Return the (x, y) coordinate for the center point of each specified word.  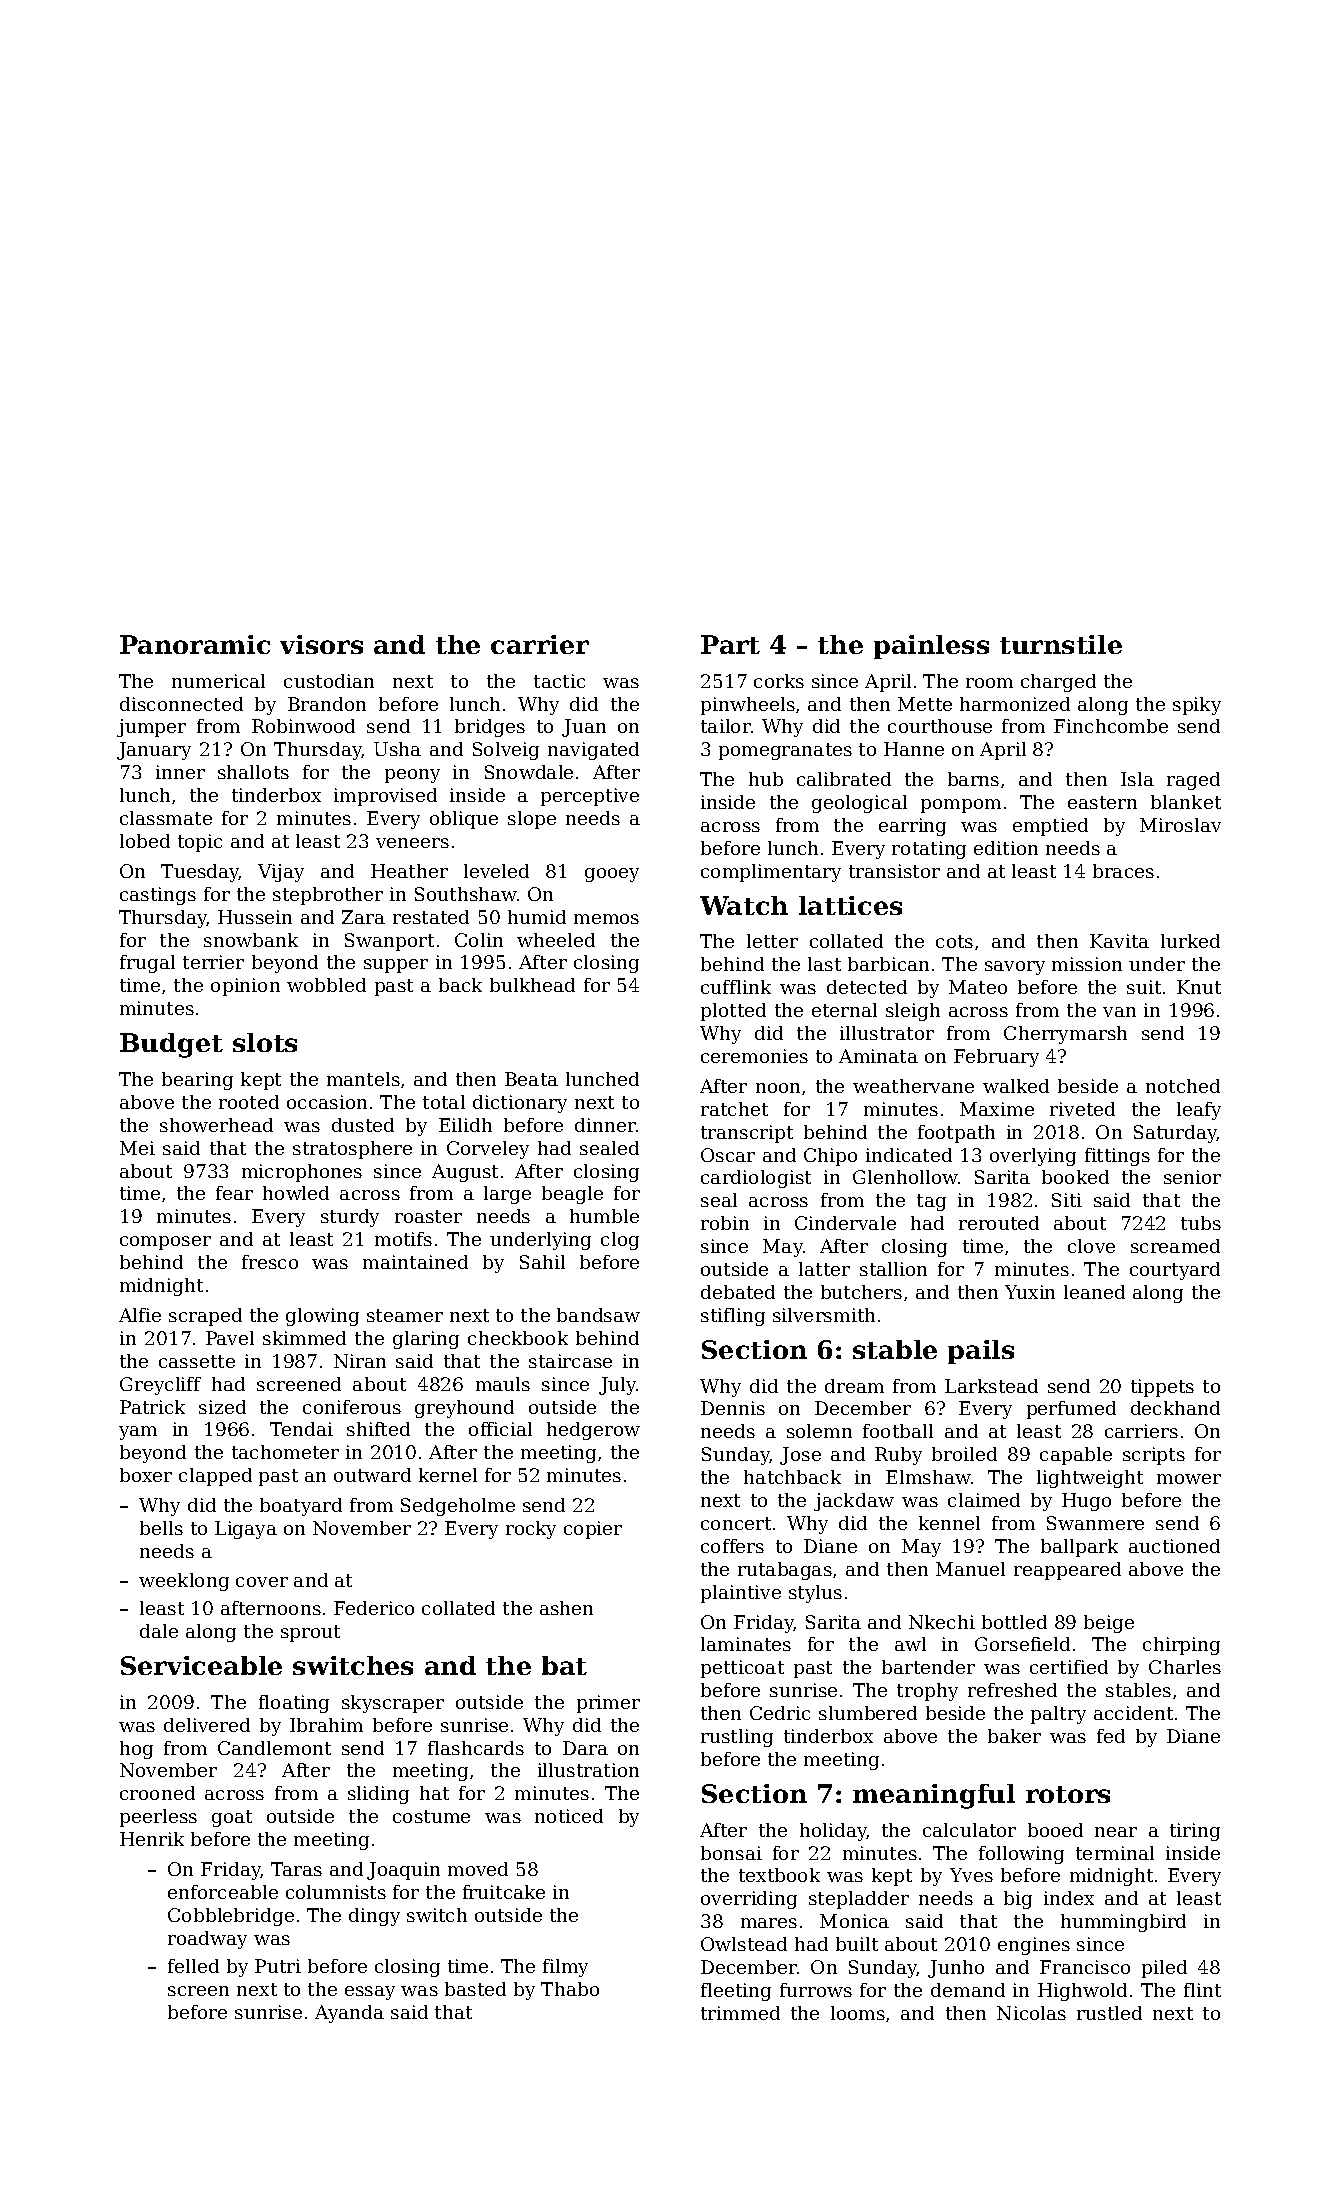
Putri (278, 1966)
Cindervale (845, 1223)
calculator (969, 1830)
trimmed (740, 2013)
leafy (1199, 1111)
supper (396, 966)
